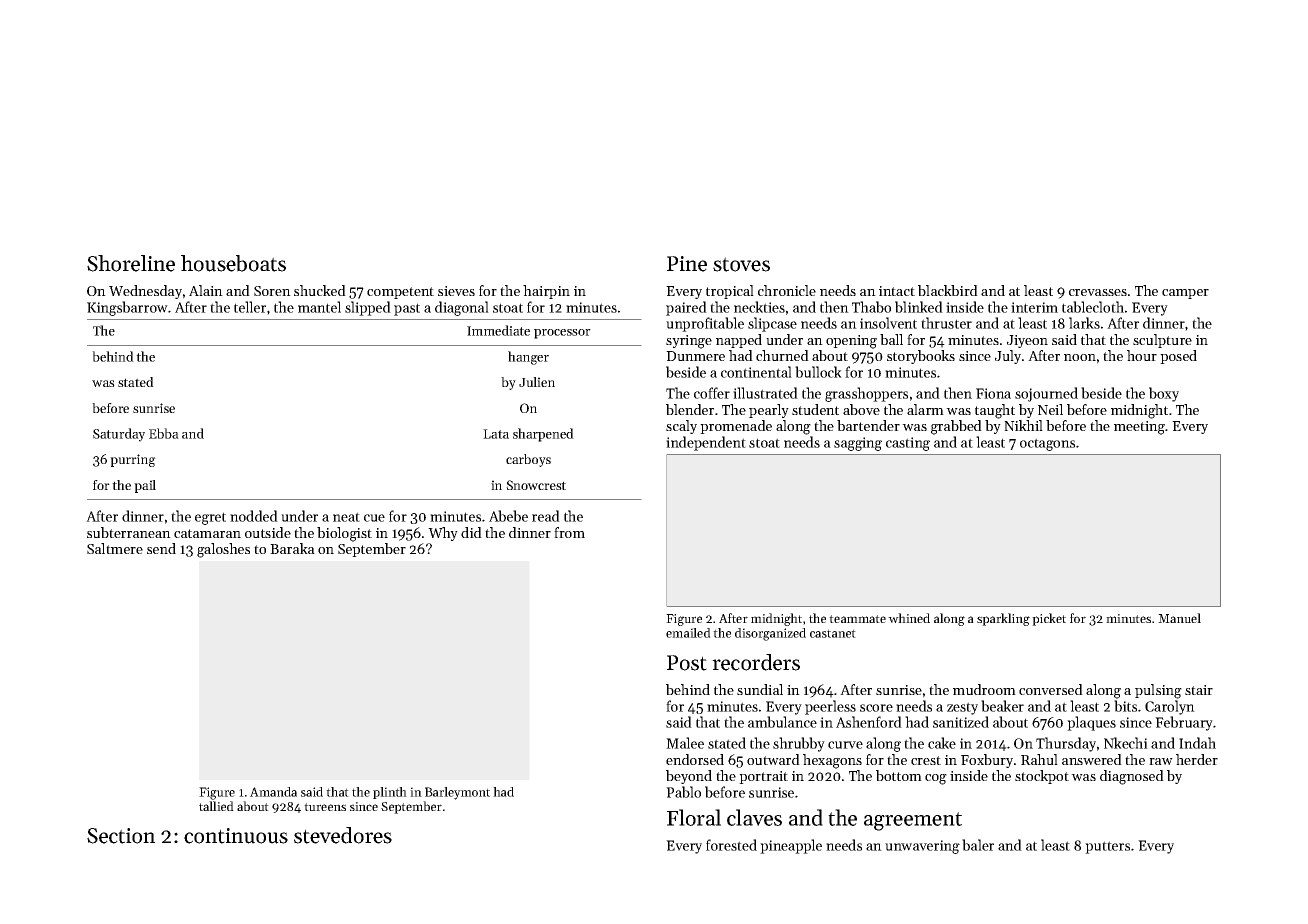  What do you see at coordinates (292, 548) in the image?
I see `Baraka` at bounding box center [292, 548].
